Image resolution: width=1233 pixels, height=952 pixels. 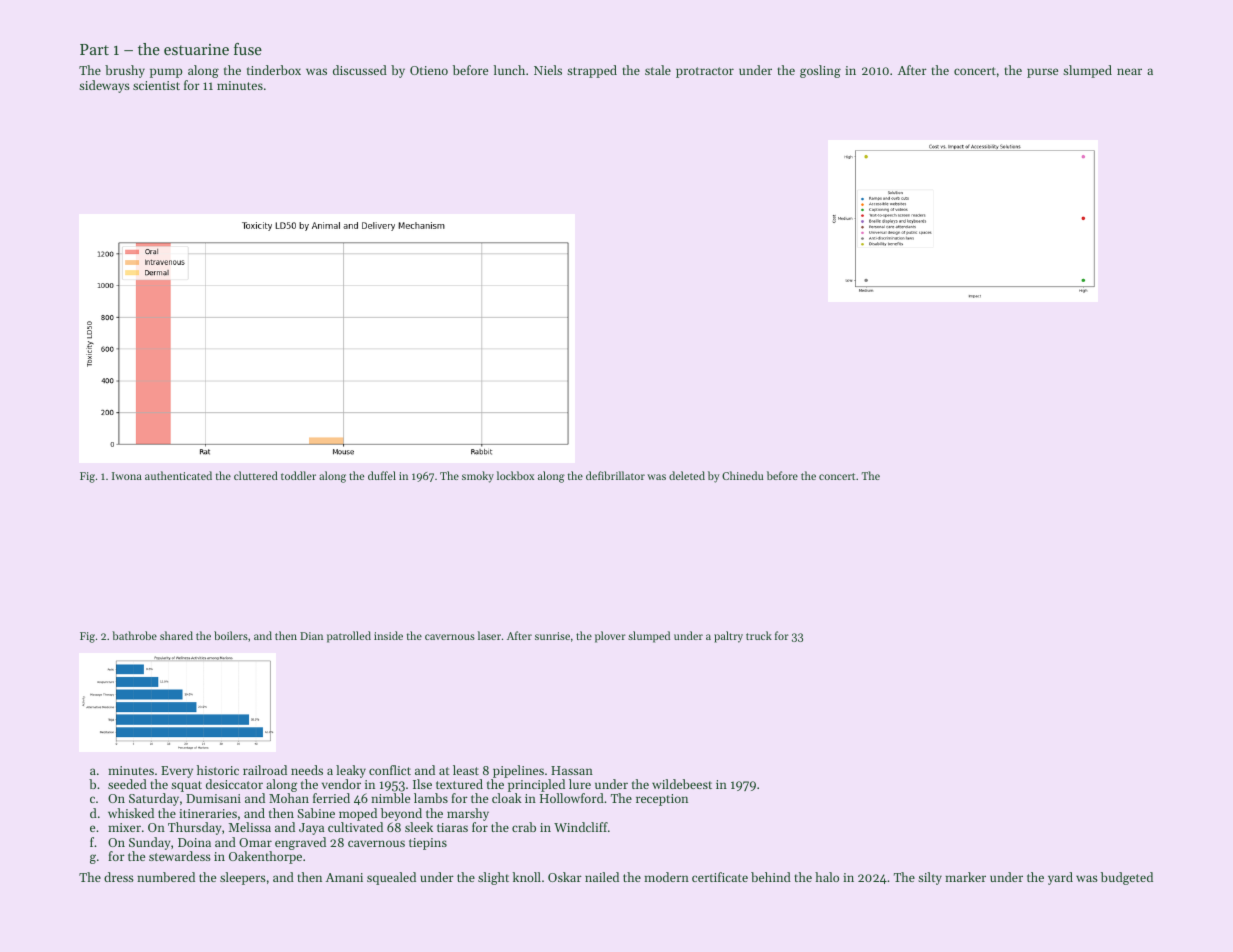 What do you see at coordinates (127, 784) in the page?
I see `seeded` at bounding box center [127, 784].
